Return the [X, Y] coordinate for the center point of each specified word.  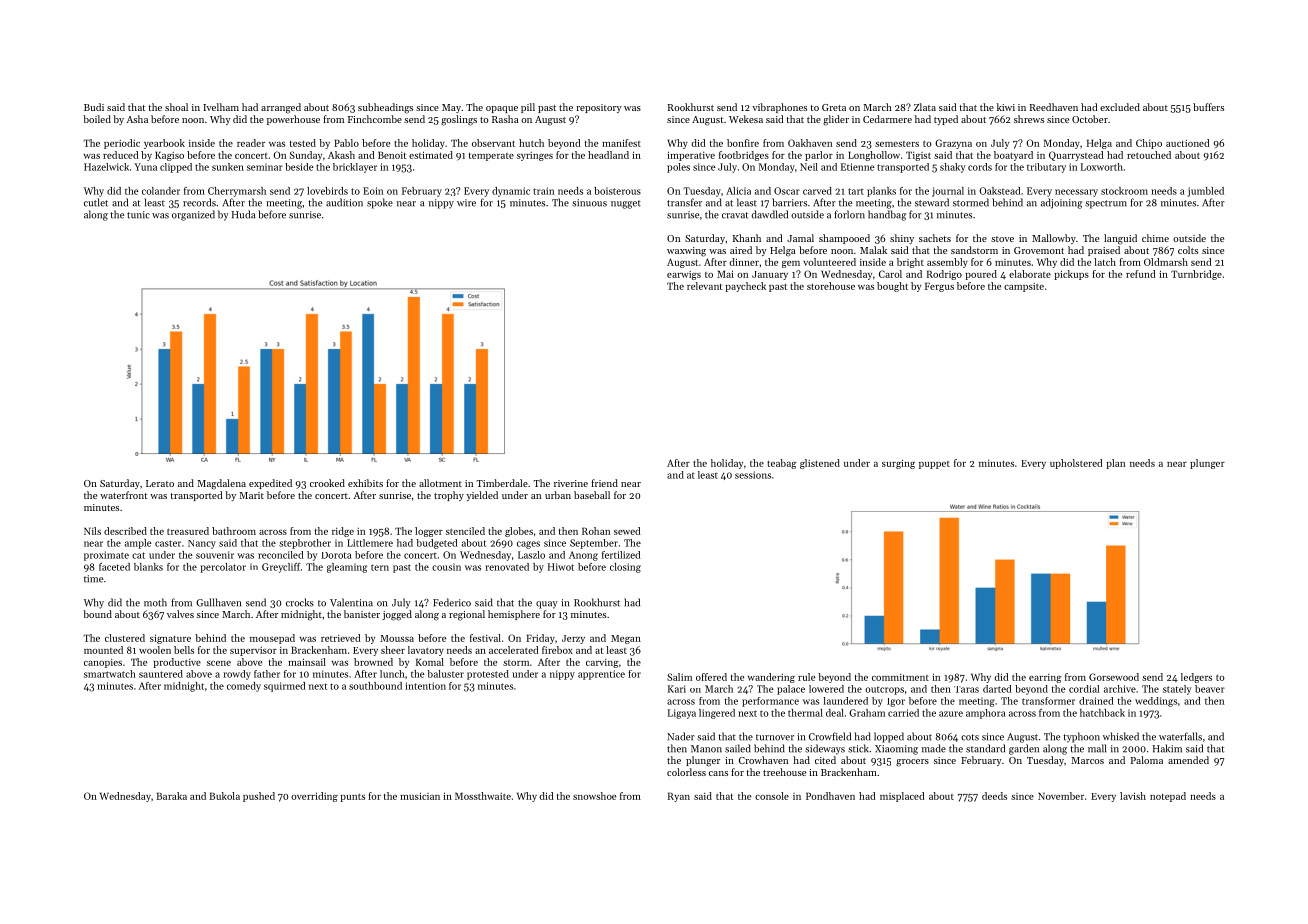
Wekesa [746, 119]
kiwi [1006, 107]
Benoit [392, 155]
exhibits [365, 483]
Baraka [171, 796]
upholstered [1076, 464]
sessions [753, 475]
